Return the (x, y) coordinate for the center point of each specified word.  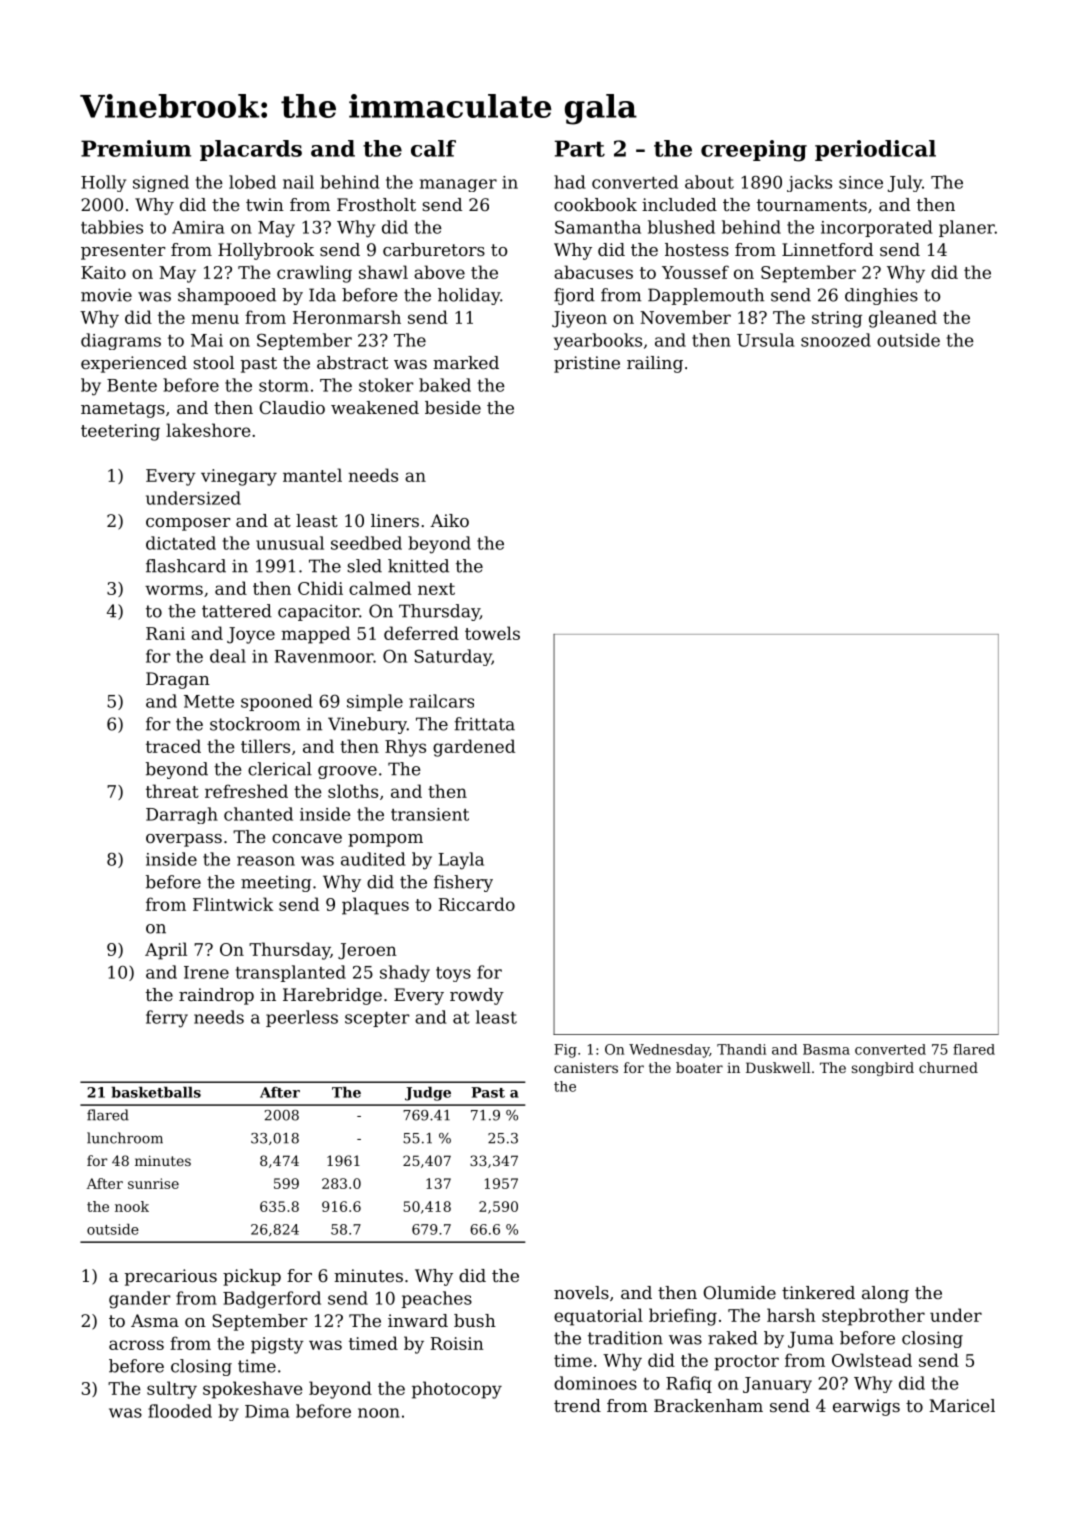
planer (967, 228)
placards (251, 150)
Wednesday (669, 1051)
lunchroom (125, 1138)
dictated (181, 543)
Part (580, 148)
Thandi (741, 1049)
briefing (683, 1317)
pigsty (277, 1345)
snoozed (836, 340)
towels (492, 633)
